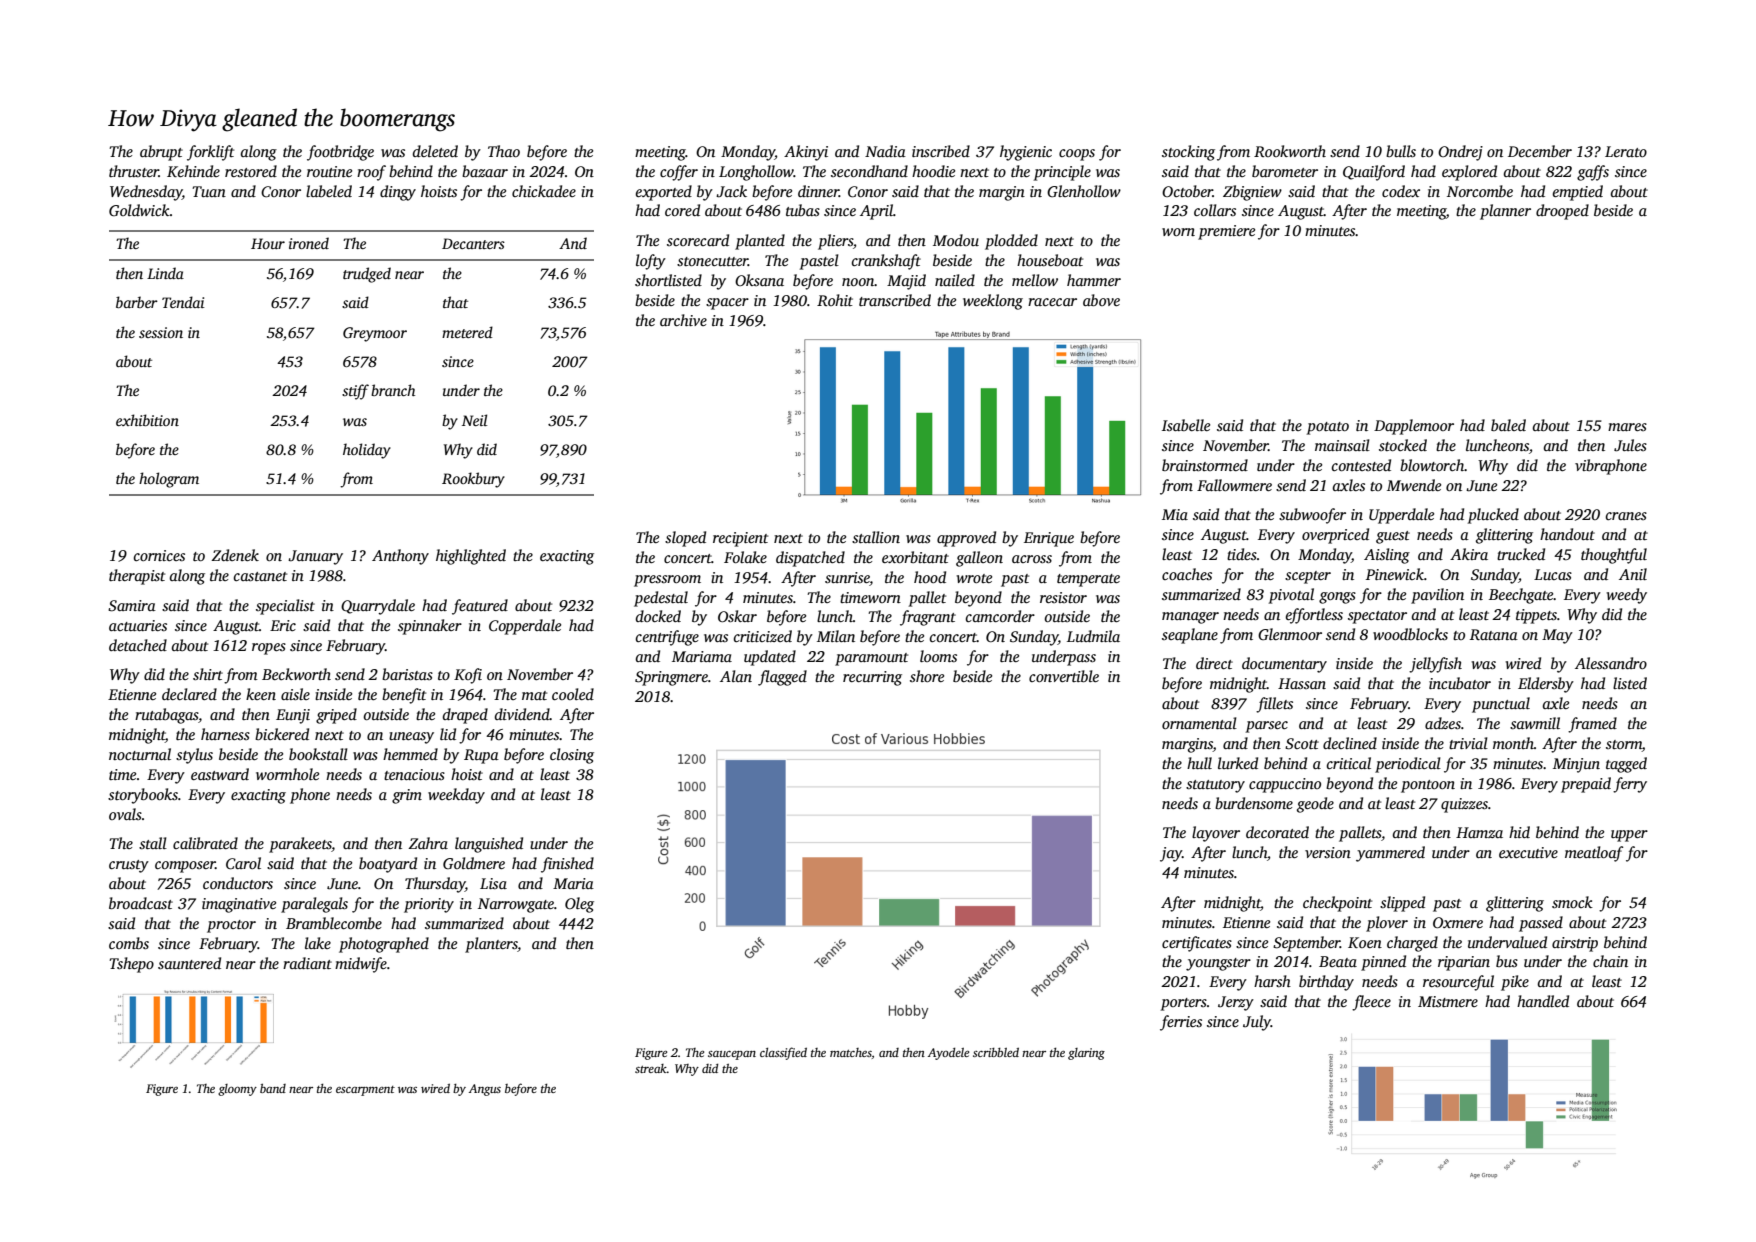 This screenshot has height=1242, width=1756. I want to click on escarpment, so click(365, 1091).
